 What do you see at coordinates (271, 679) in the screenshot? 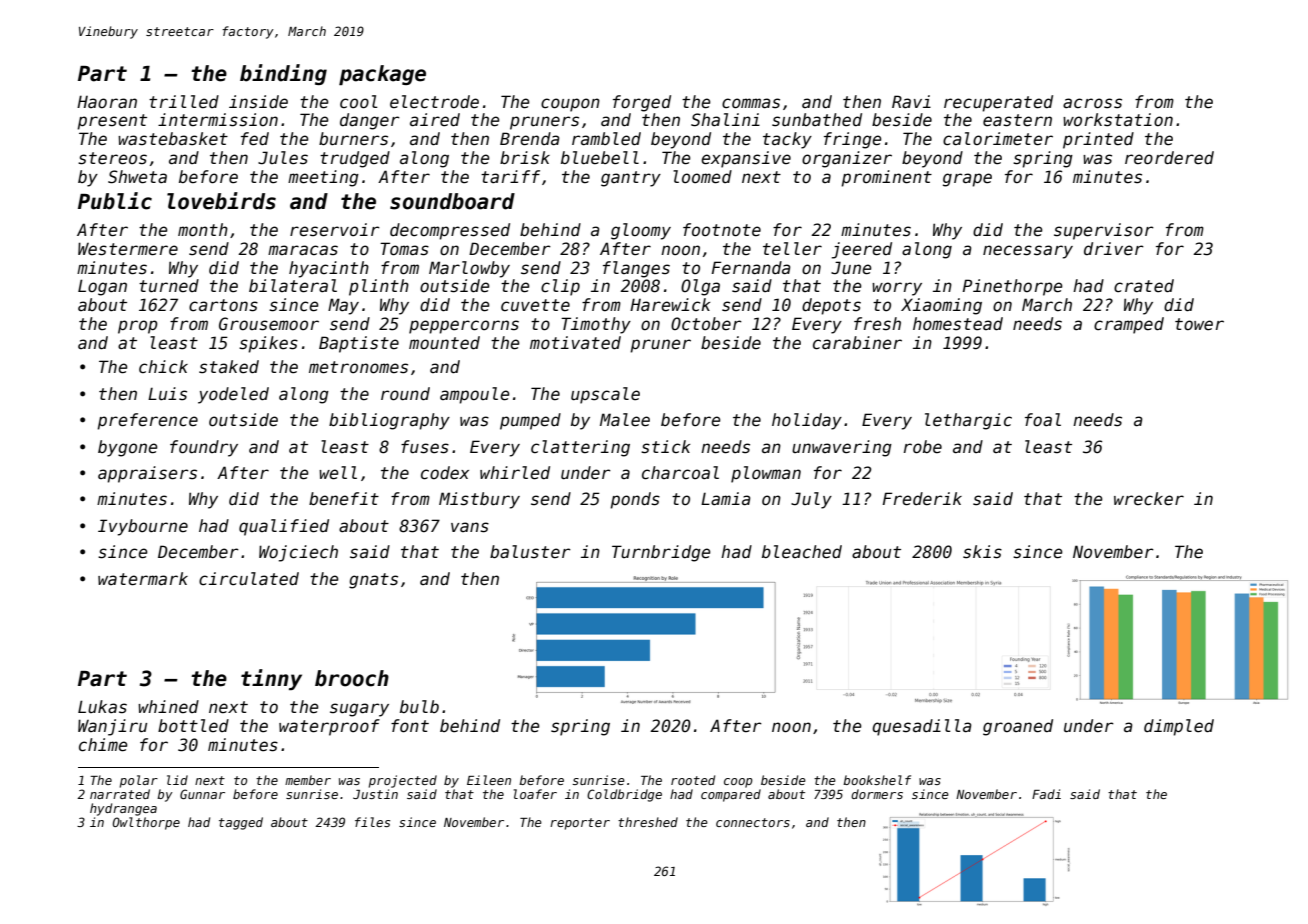
I see `tinny` at bounding box center [271, 679].
